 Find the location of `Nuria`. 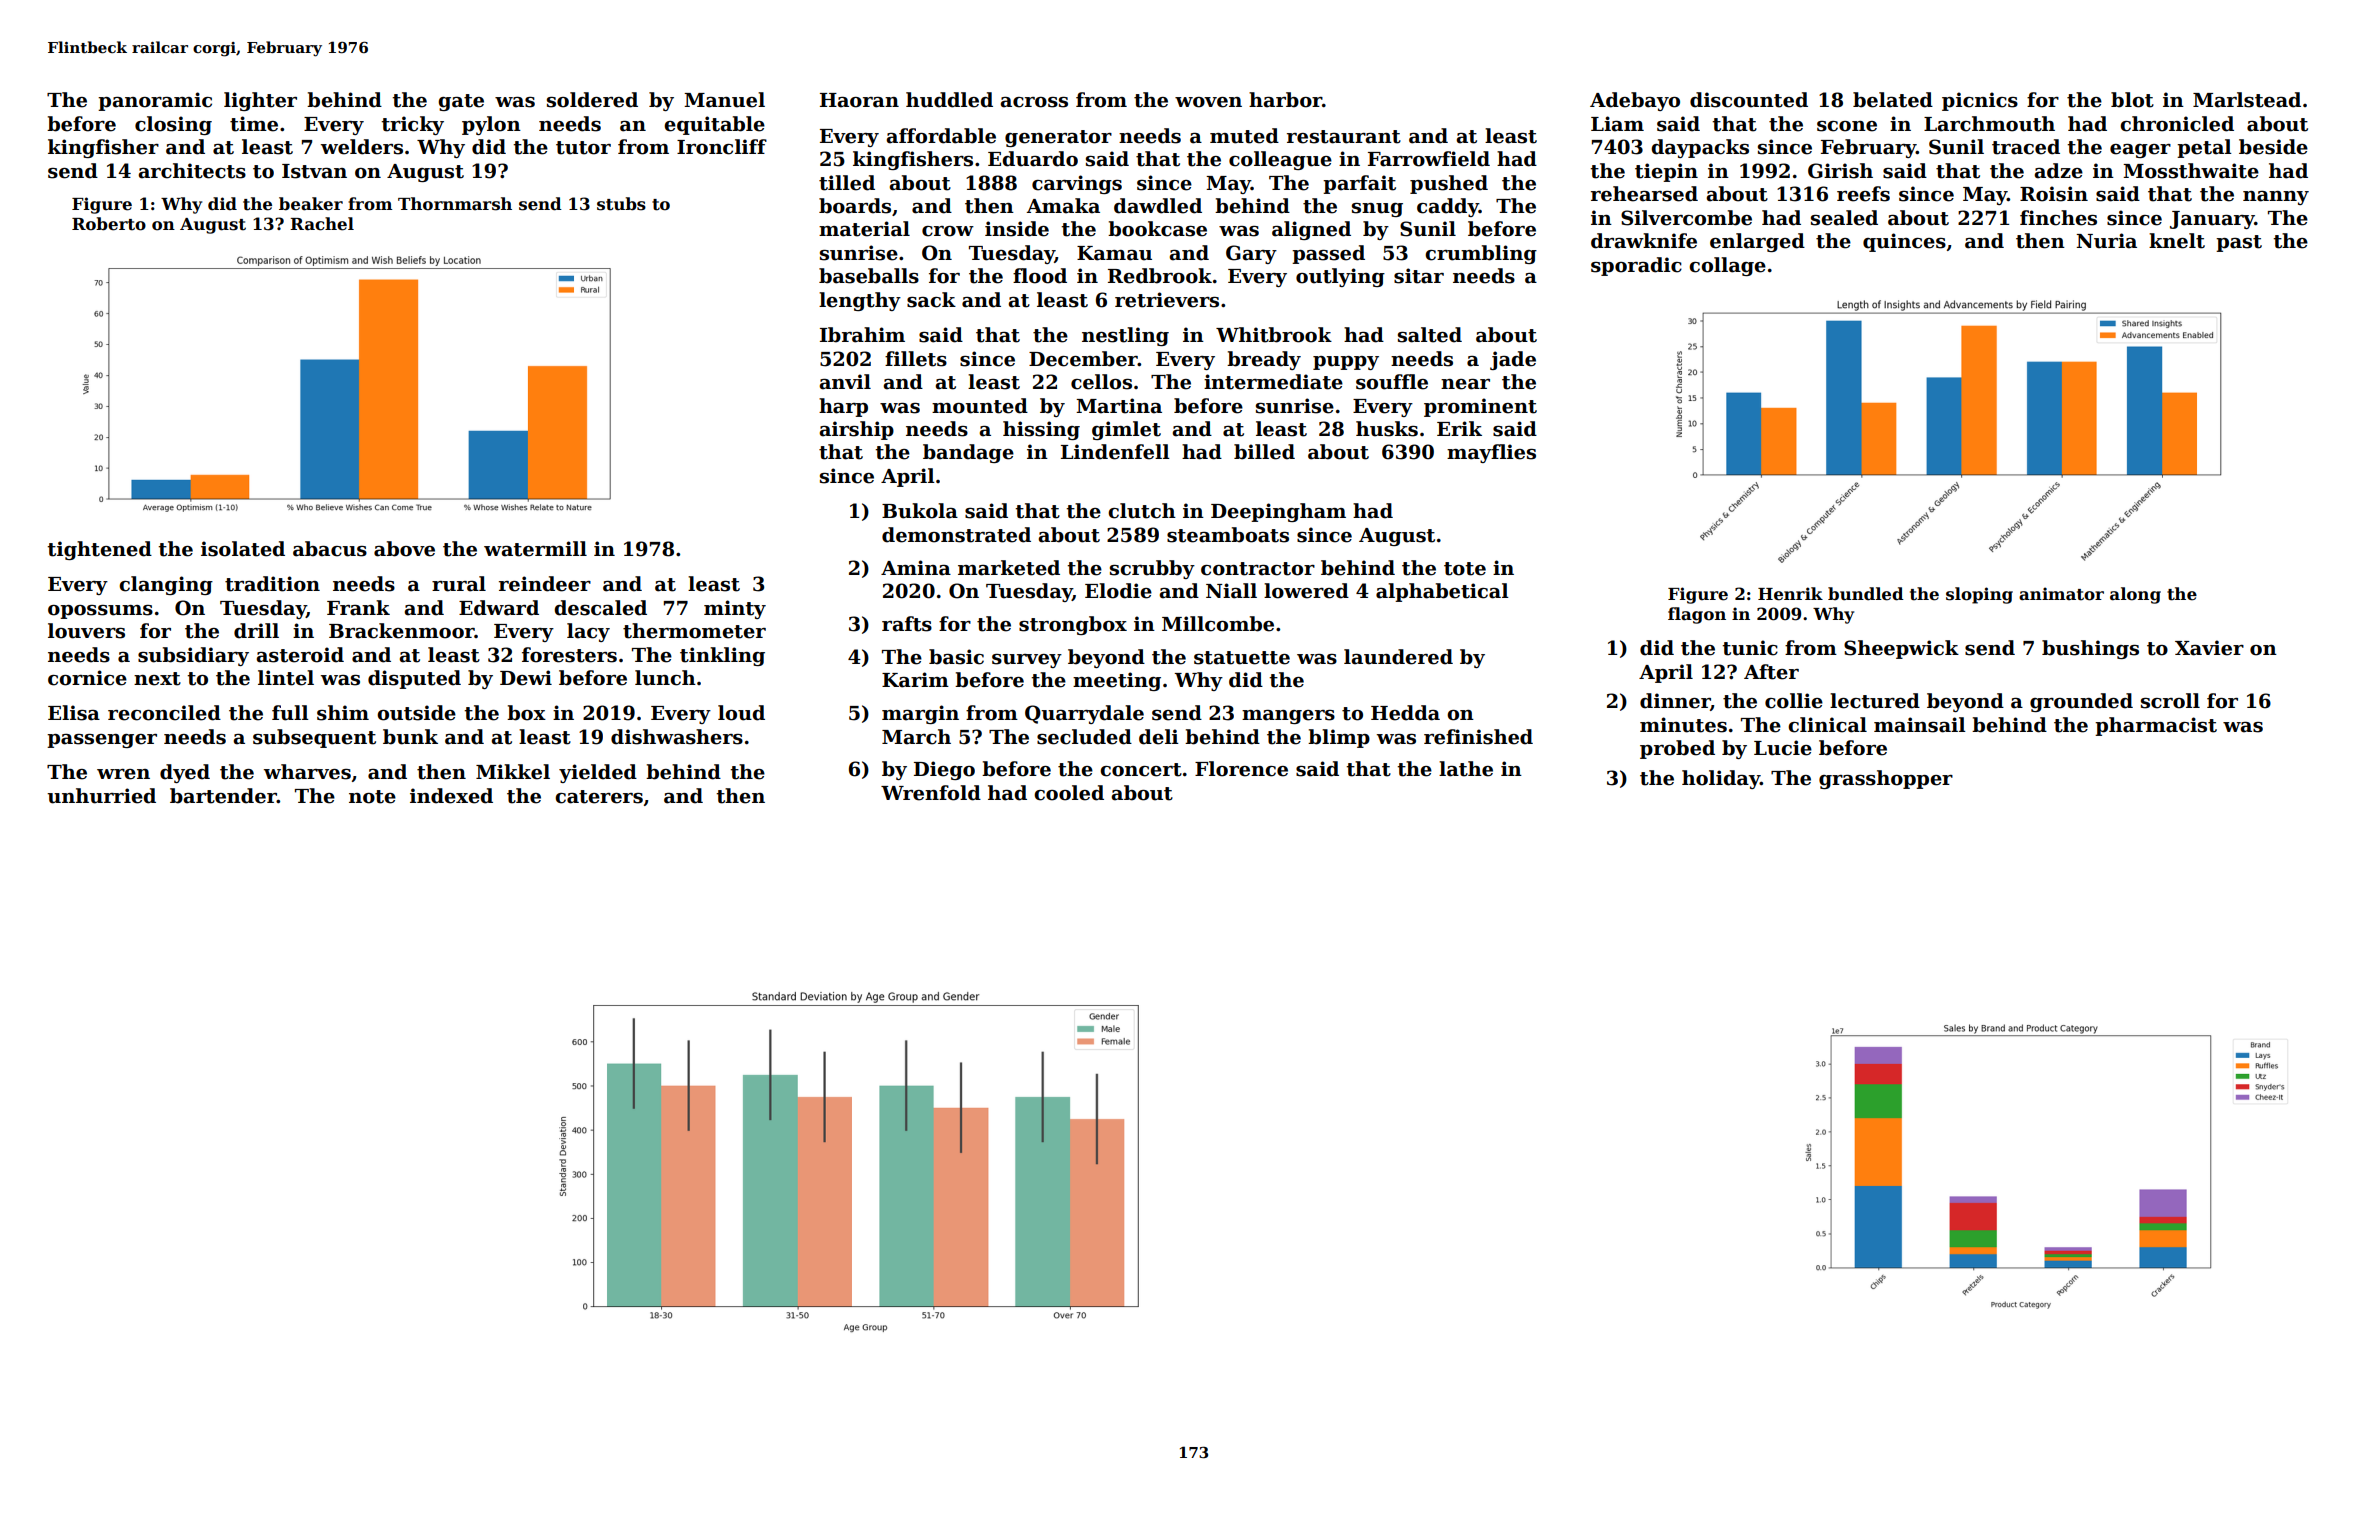

Nuria is located at coordinates (2107, 241).
